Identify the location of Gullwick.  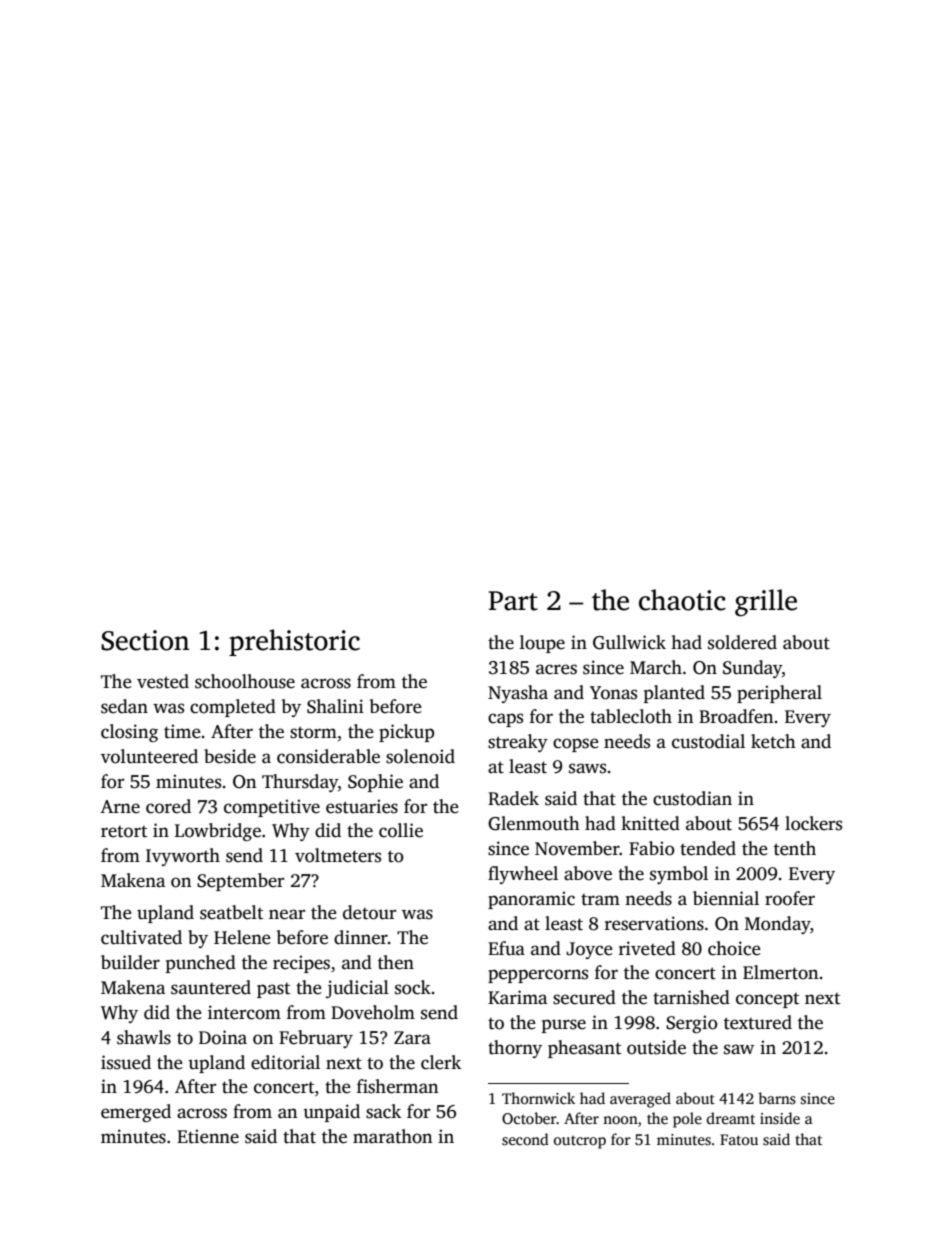
(629, 642).
